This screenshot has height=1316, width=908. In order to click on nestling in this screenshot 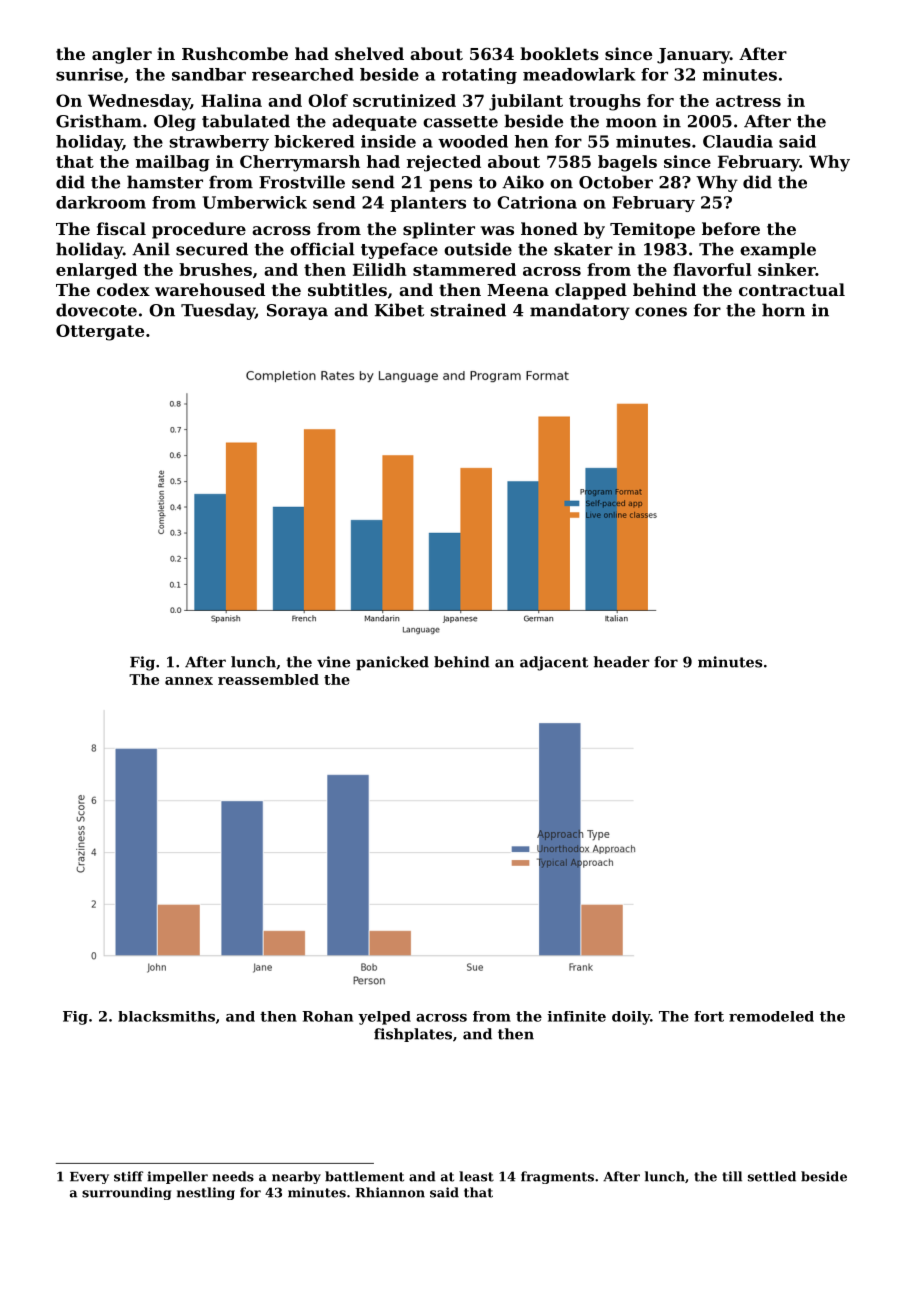, I will do `click(206, 1193)`.
